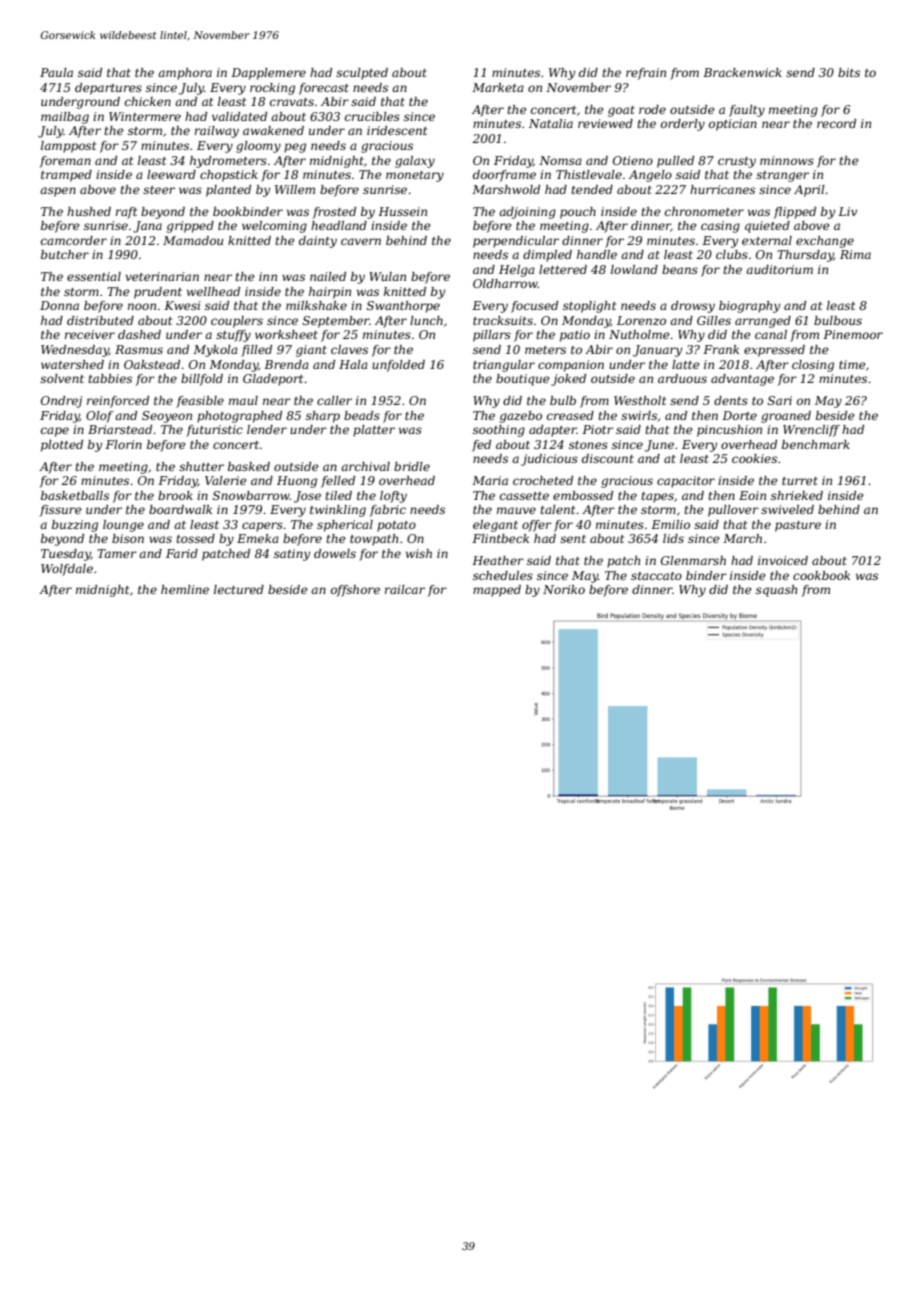  What do you see at coordinates (693, 307) in the screenshot?
I see `drowsy` at bounding box center [693, 307].
